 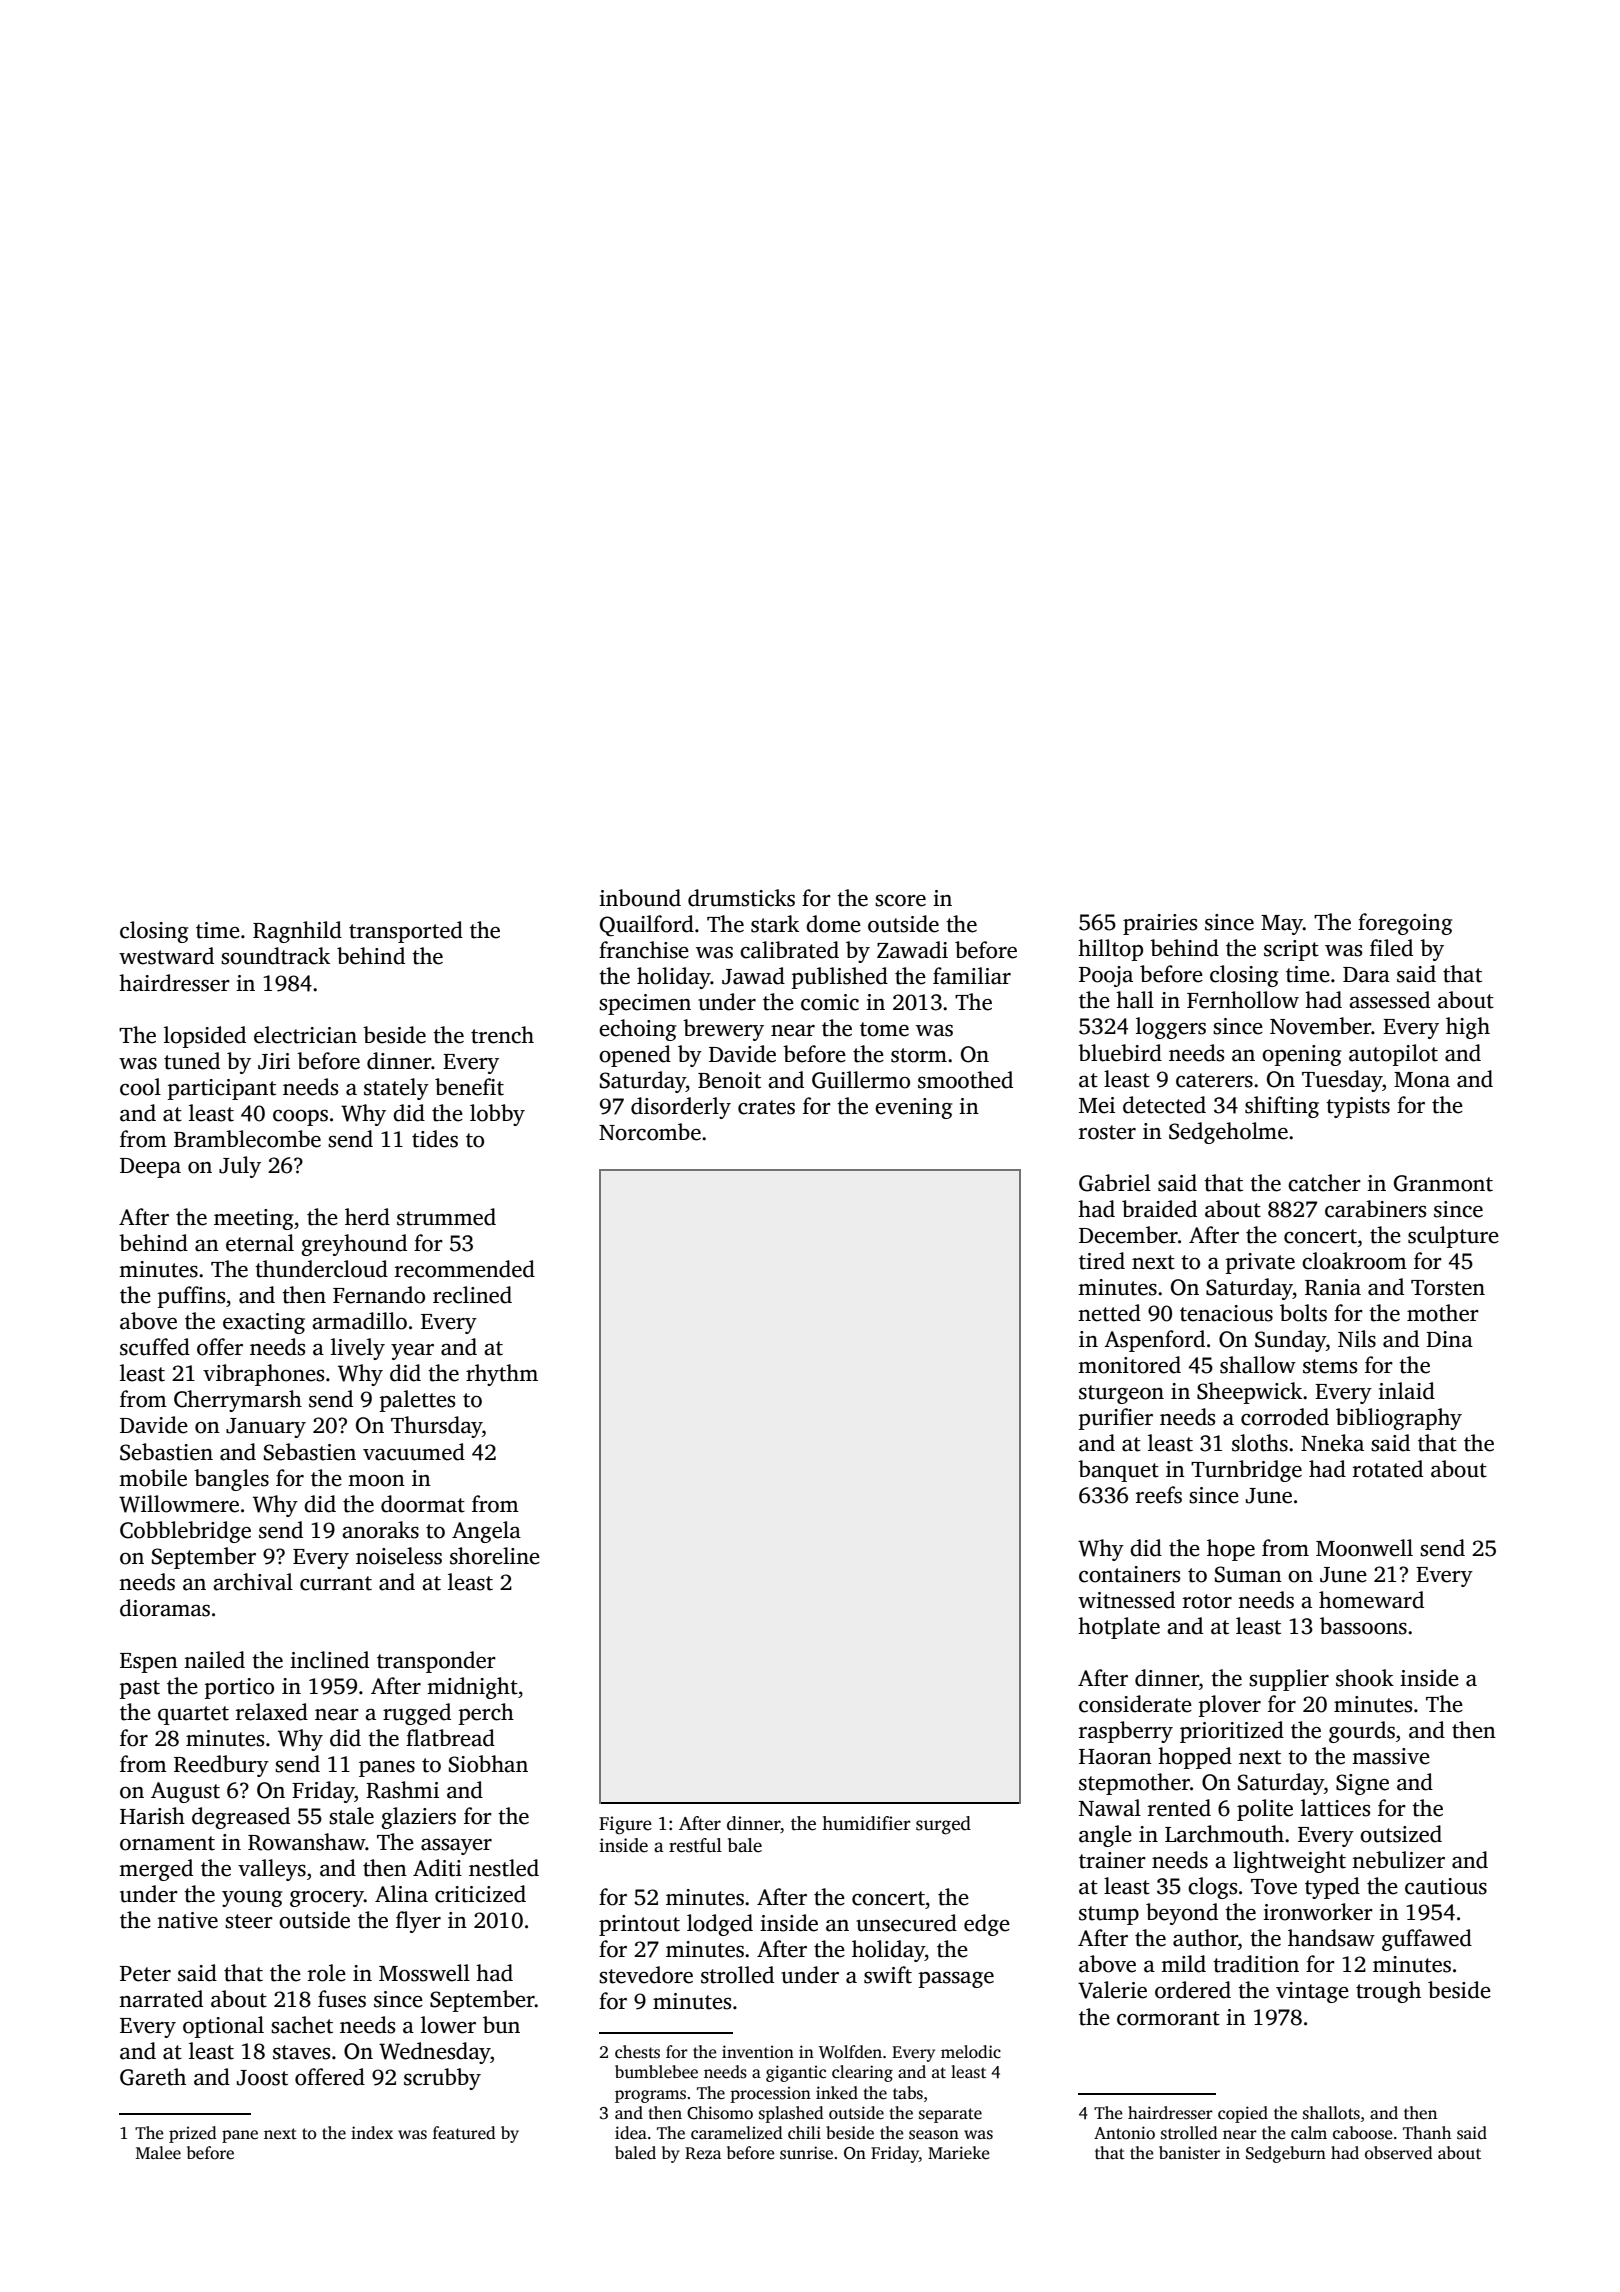 I want to click on score, so click(x=900, y=901).
